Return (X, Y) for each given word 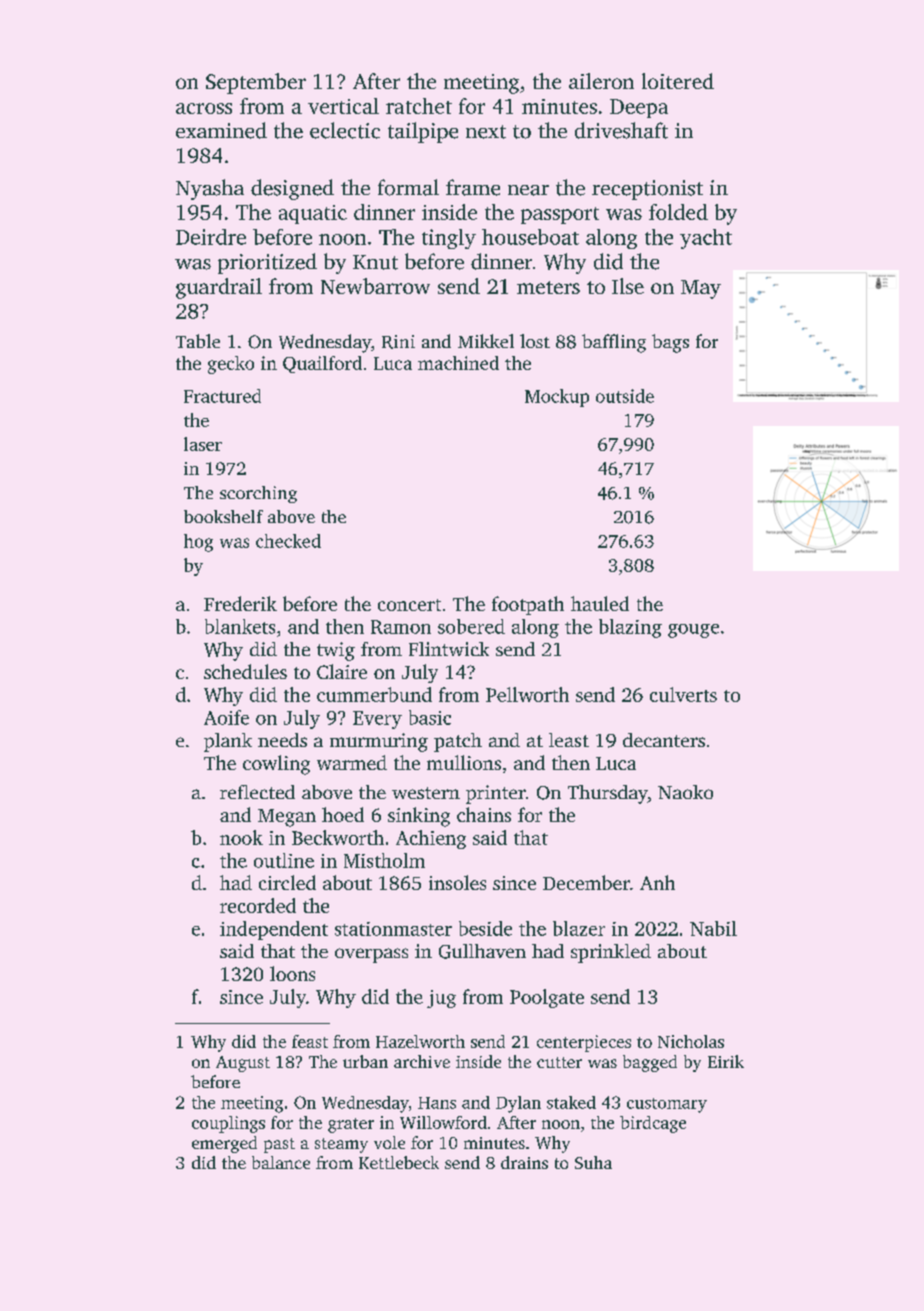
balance (281, 1162)
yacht (706, 239)
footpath (528, 605)
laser (203, 444)
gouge (693, 631)
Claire (342, 671)
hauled (600, 603)
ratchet (419, 106)
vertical (343, 106)
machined (458, 363)
